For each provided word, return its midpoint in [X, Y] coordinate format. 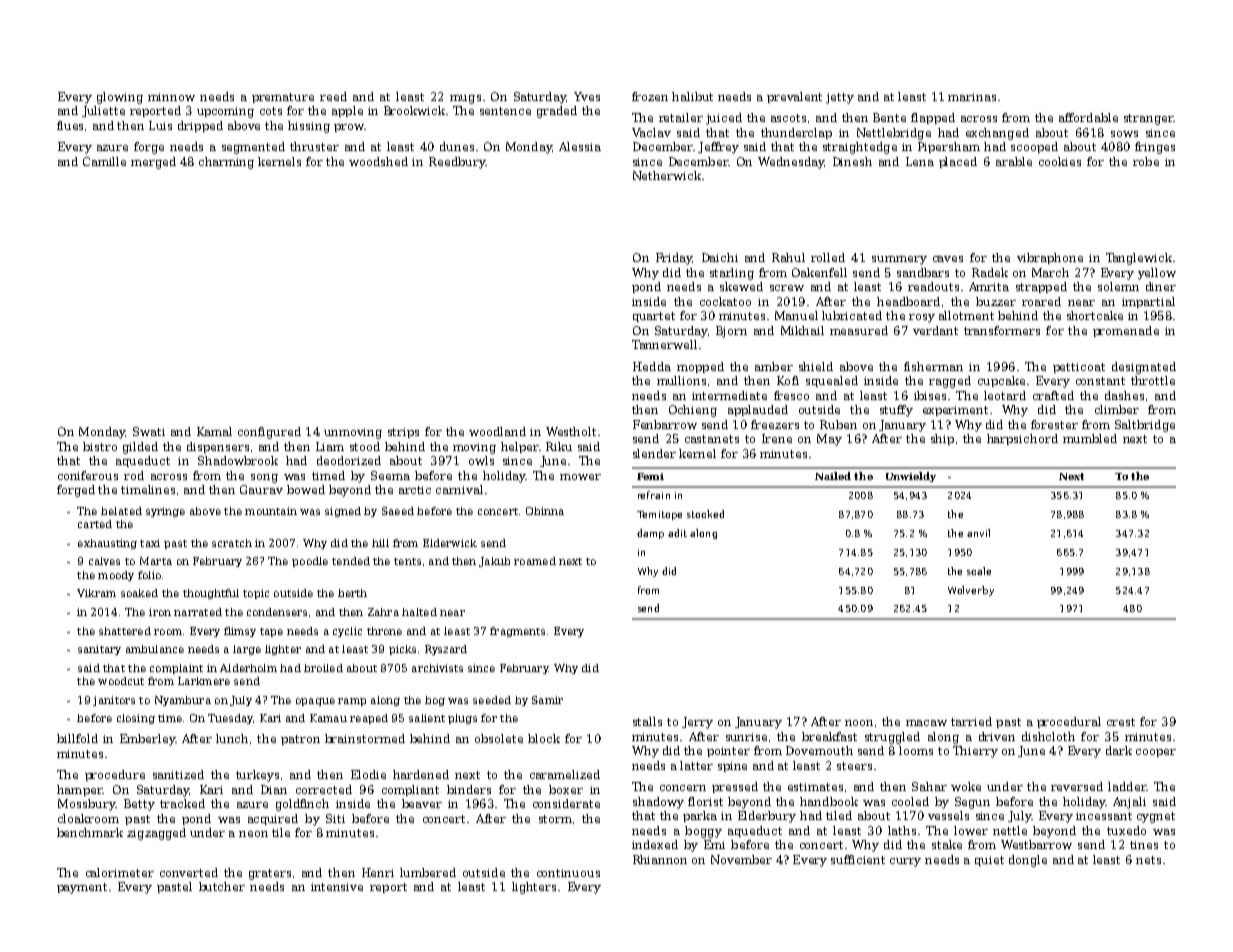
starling [732, 274]
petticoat [1079, 368]
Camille [104, 161]
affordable [1088, 117]
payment [82, 888]
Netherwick [667, 175]
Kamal [214, 431]
